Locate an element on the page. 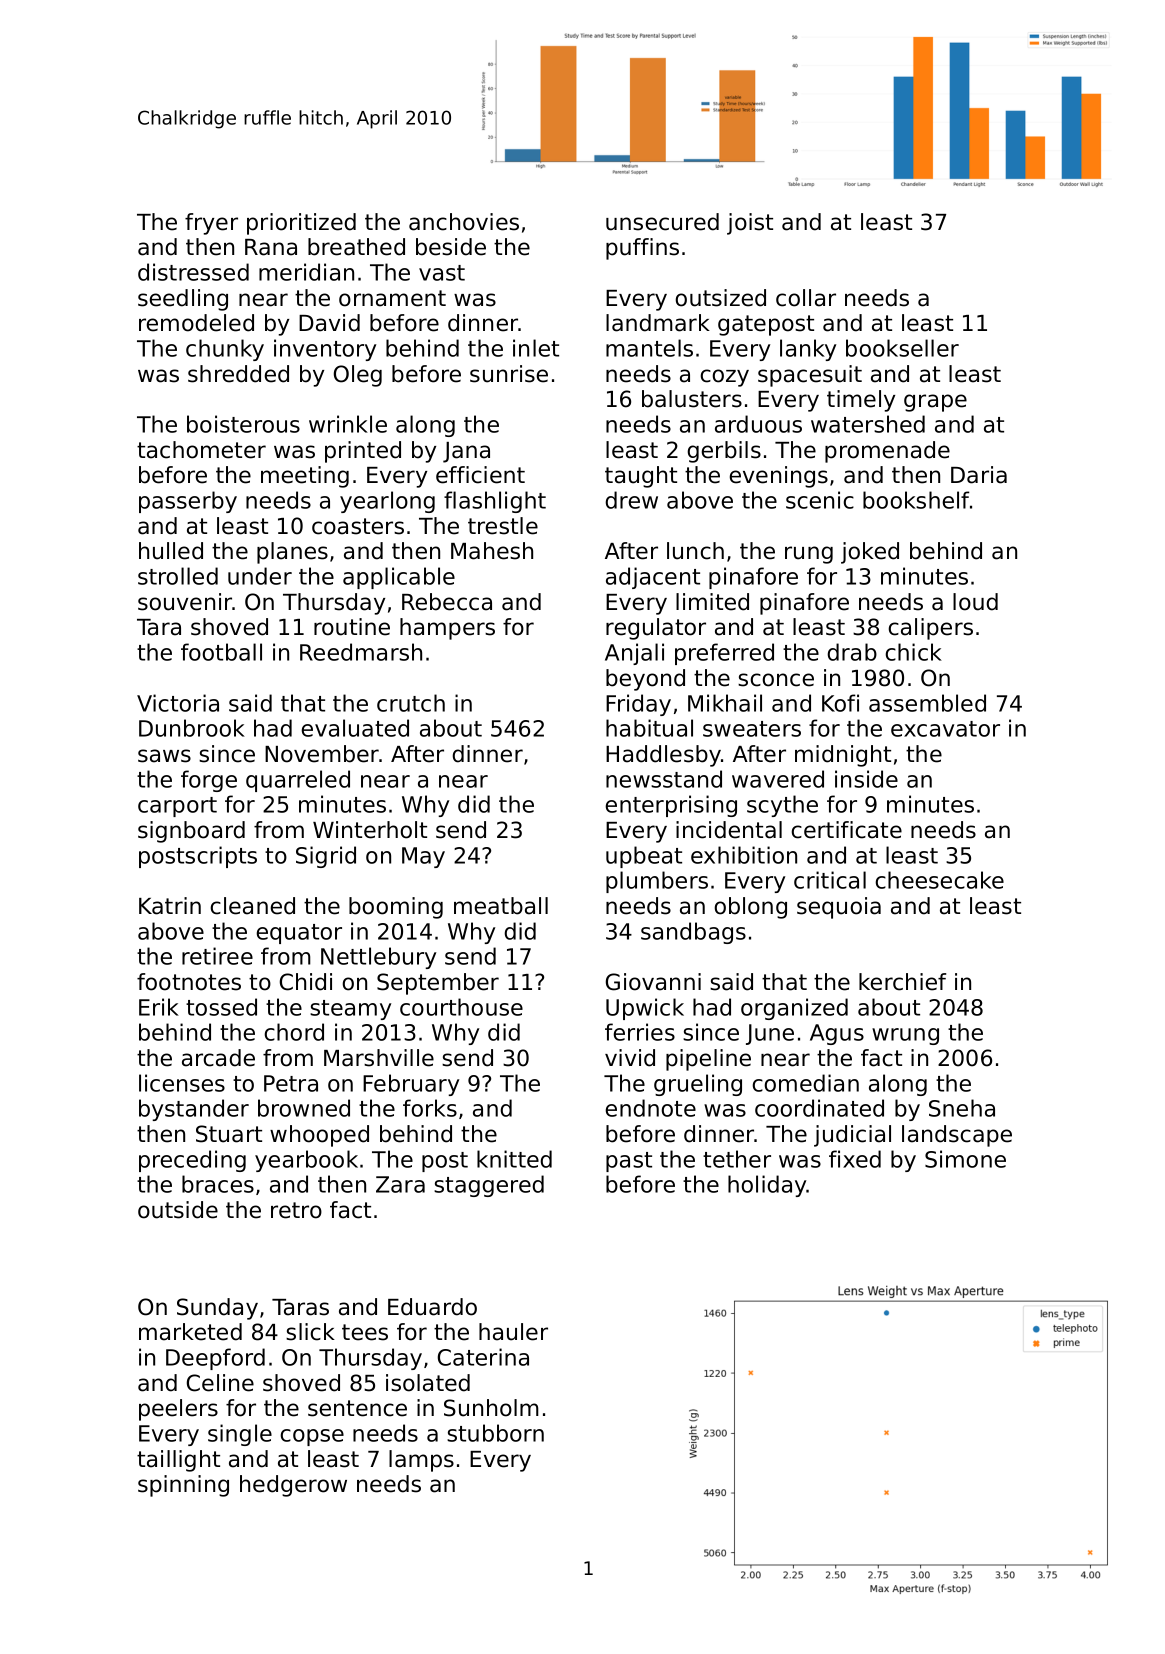  past is located at coordinates (629, 1162).
